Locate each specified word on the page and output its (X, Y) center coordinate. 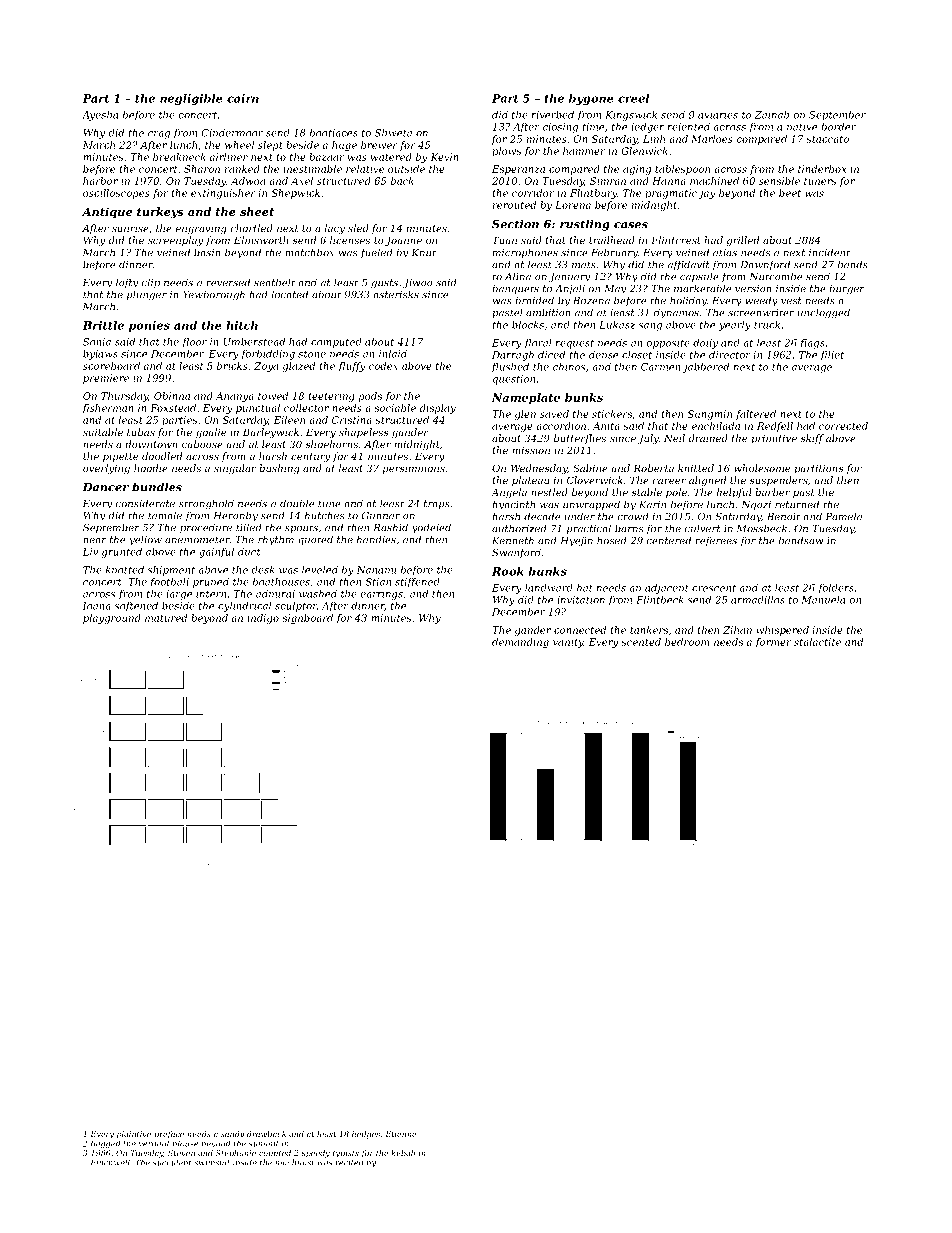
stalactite (817, 642)
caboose (202, 444)
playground (112, 619)
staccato (828, 139)
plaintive (134, 1135)
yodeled (431, 528)
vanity (568, 643)
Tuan (504, 240)
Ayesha (100, 116)
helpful (734, 493)
